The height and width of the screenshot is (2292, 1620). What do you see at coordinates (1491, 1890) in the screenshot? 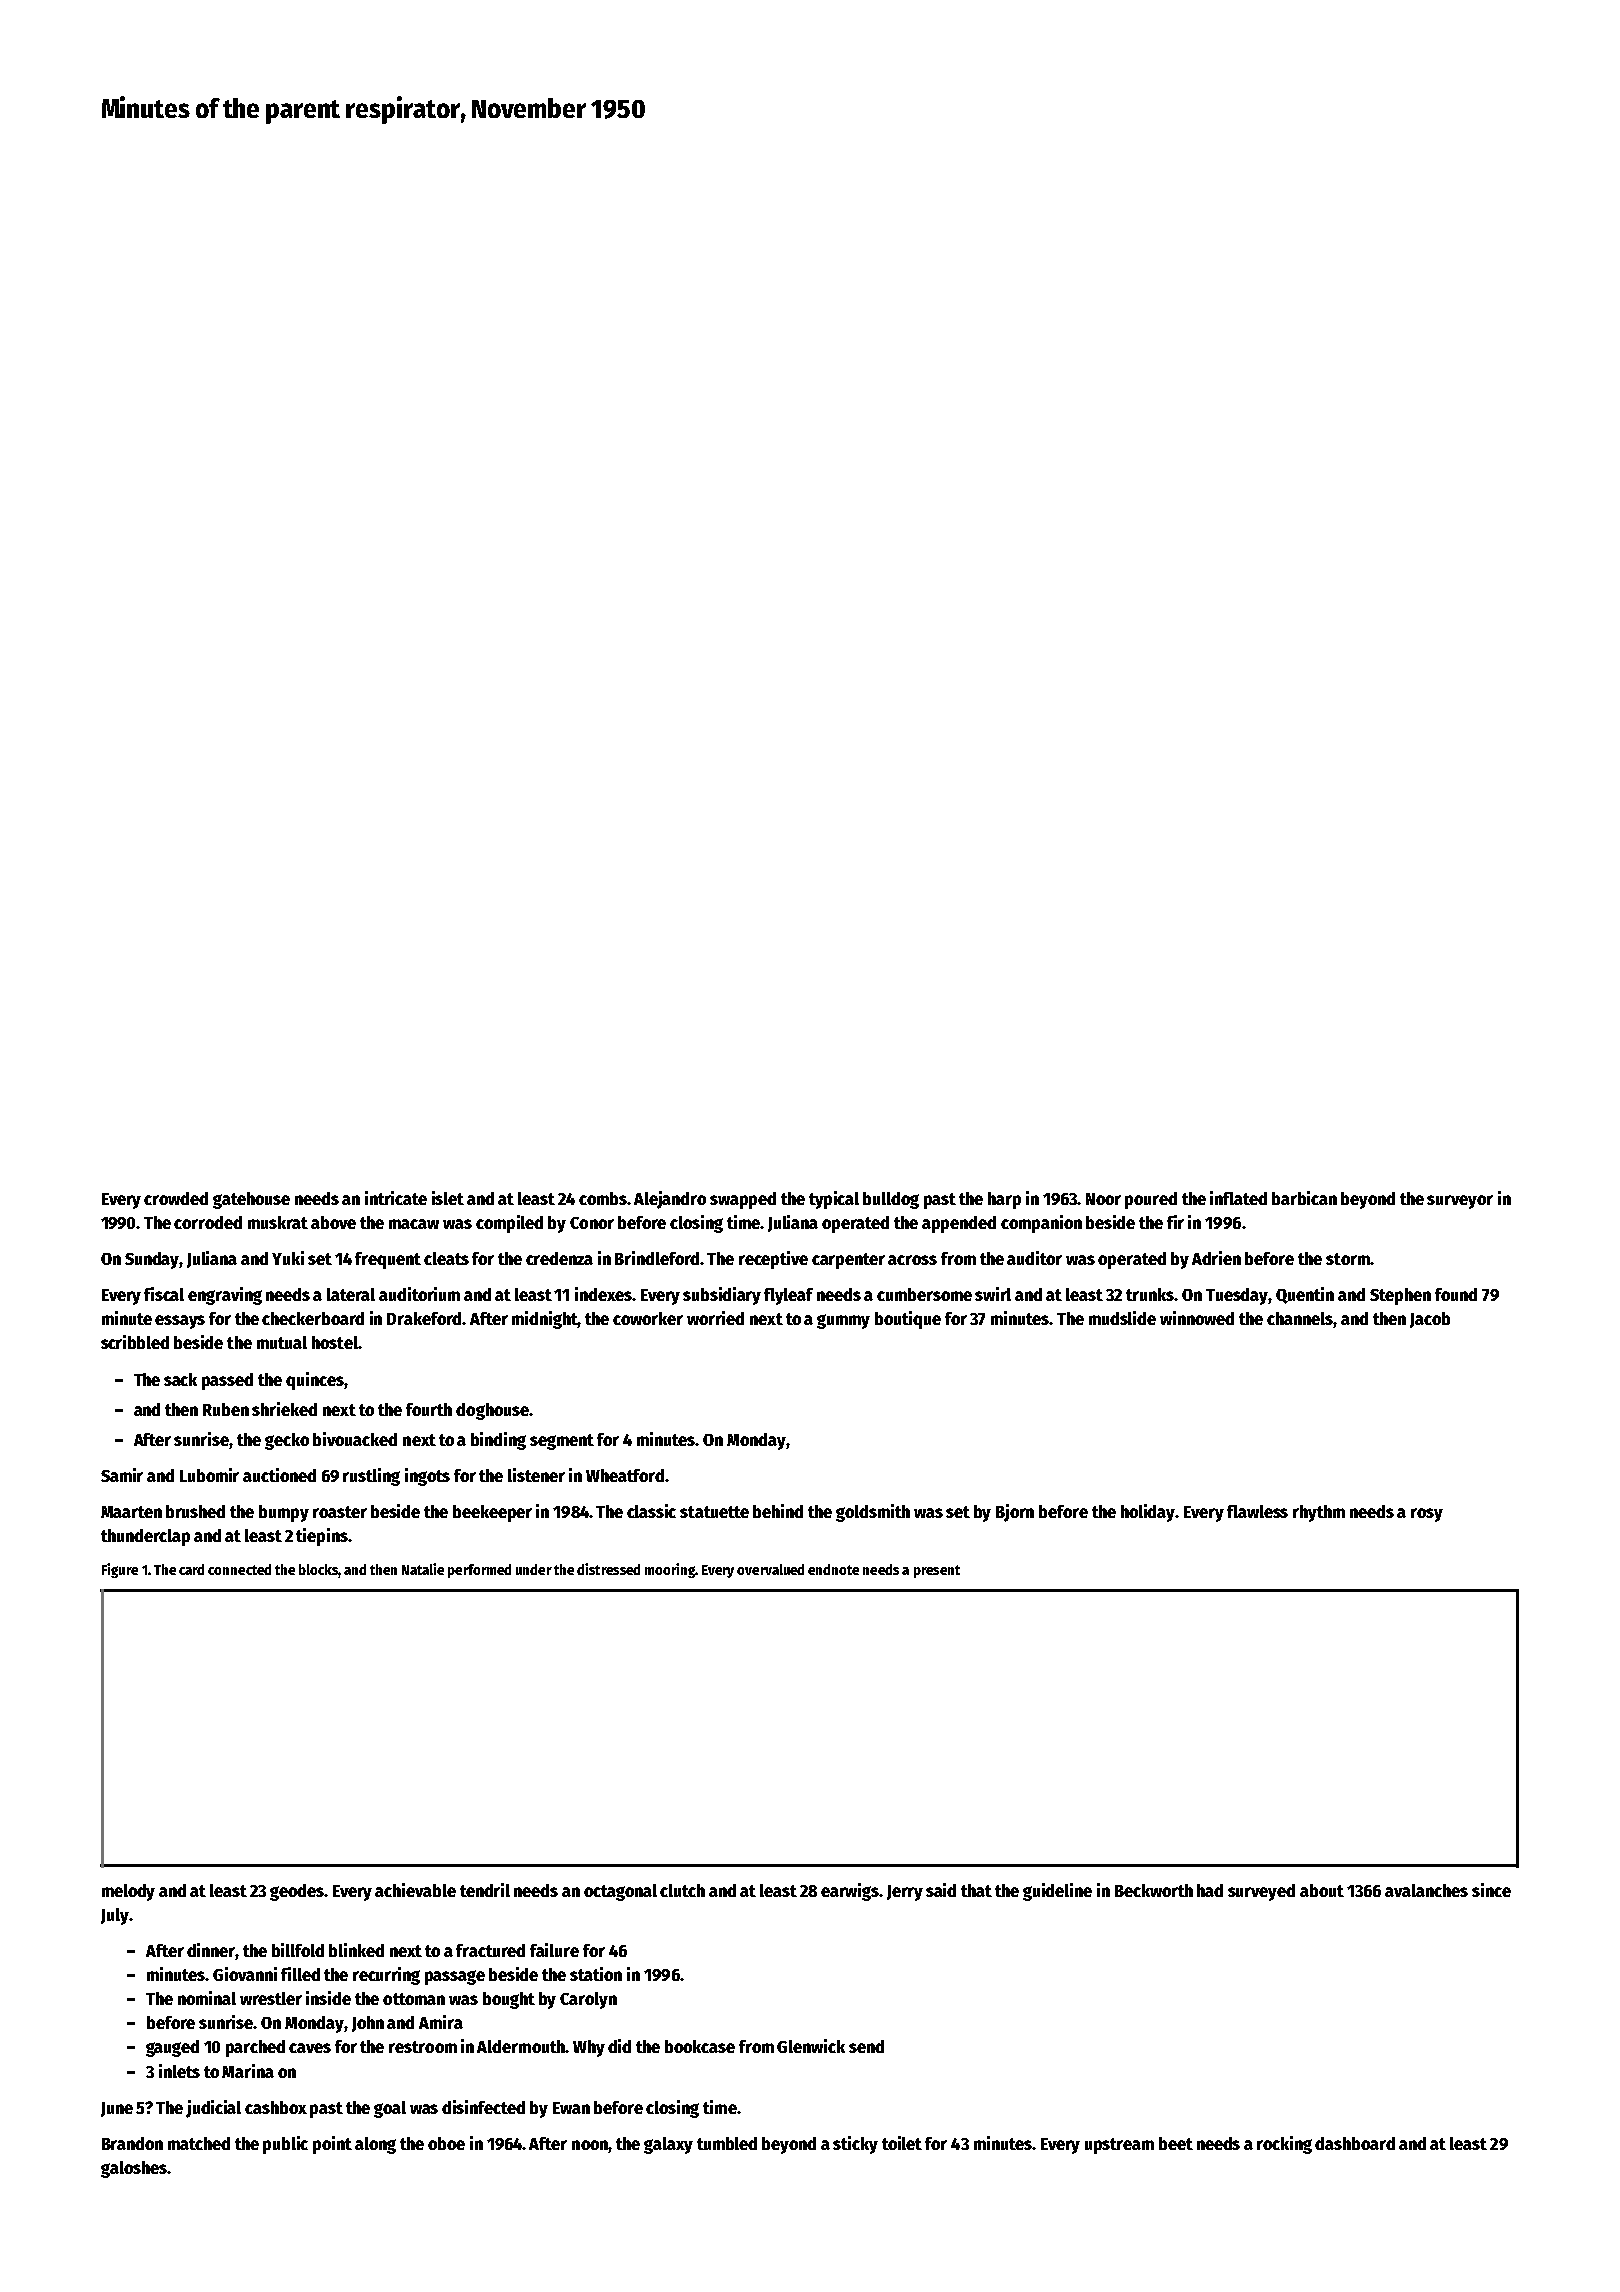
I see `since` at bounding box center [1491, 1890].
